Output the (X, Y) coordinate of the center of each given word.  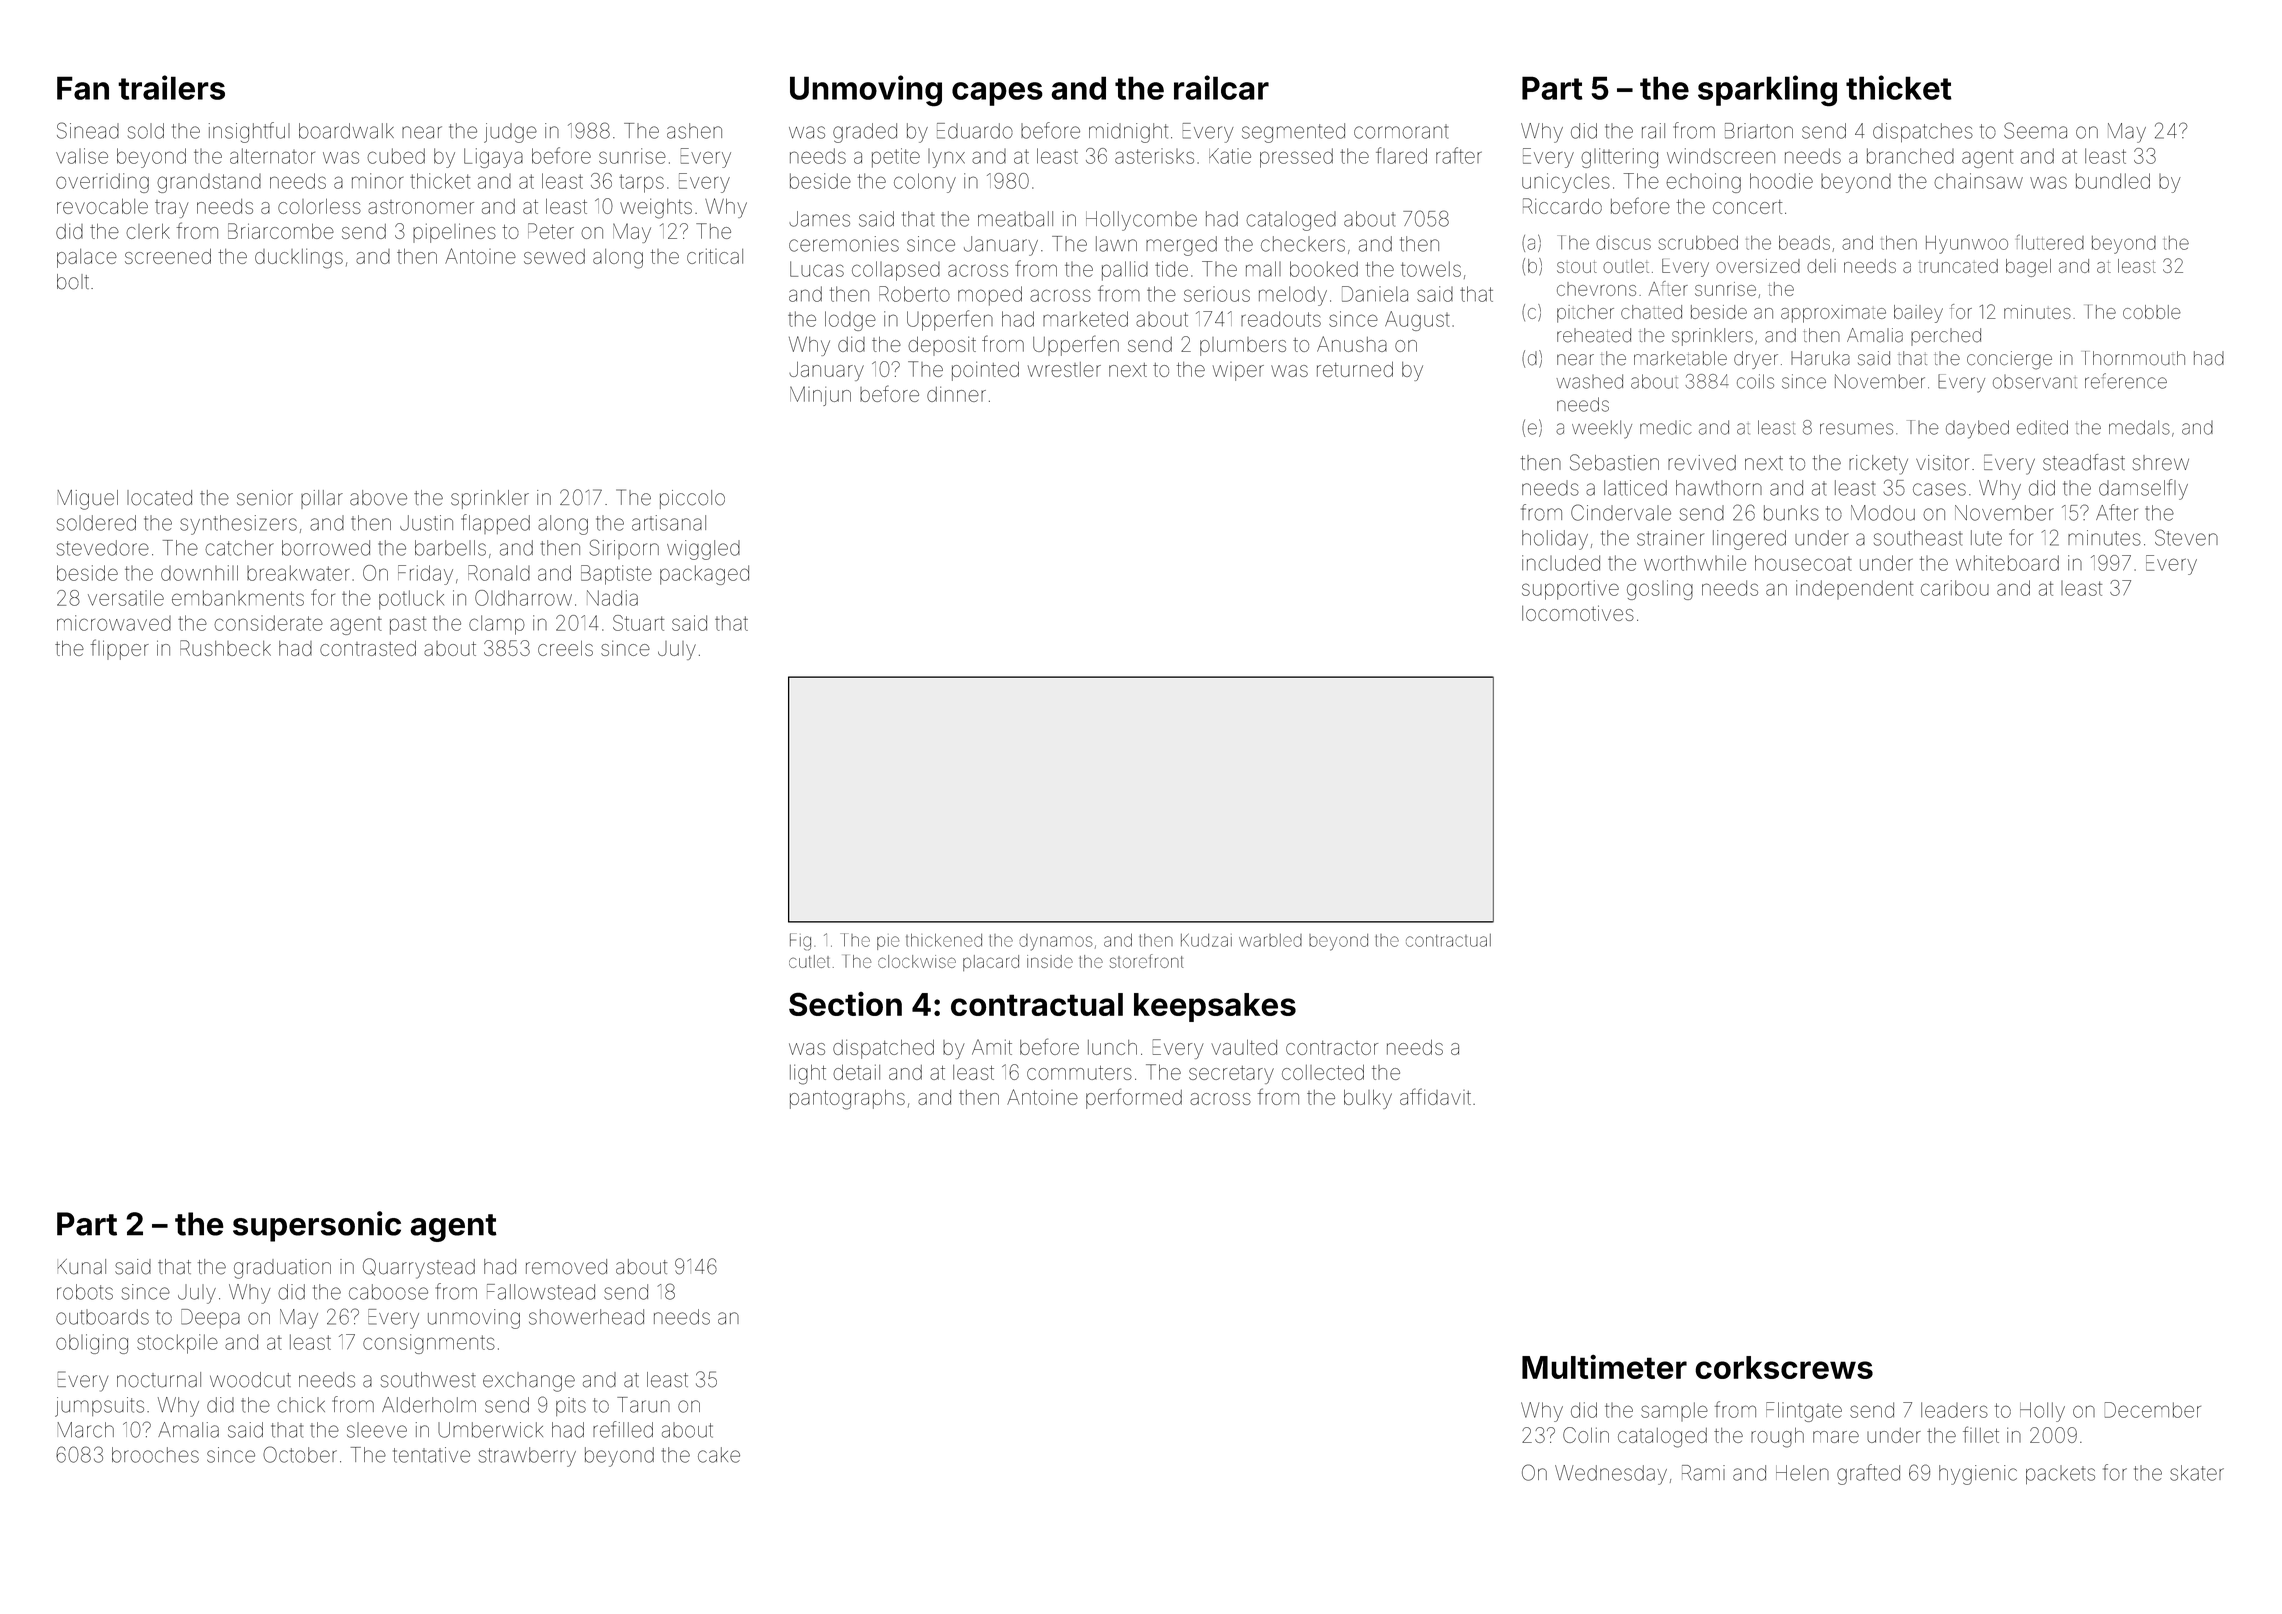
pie (888, 942)
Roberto (914, 294)
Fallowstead (541, 1292)
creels (565, 648)
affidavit (1435, 1096)
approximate (1833, 314)
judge (510, 133)
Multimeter (1604, 1366)
